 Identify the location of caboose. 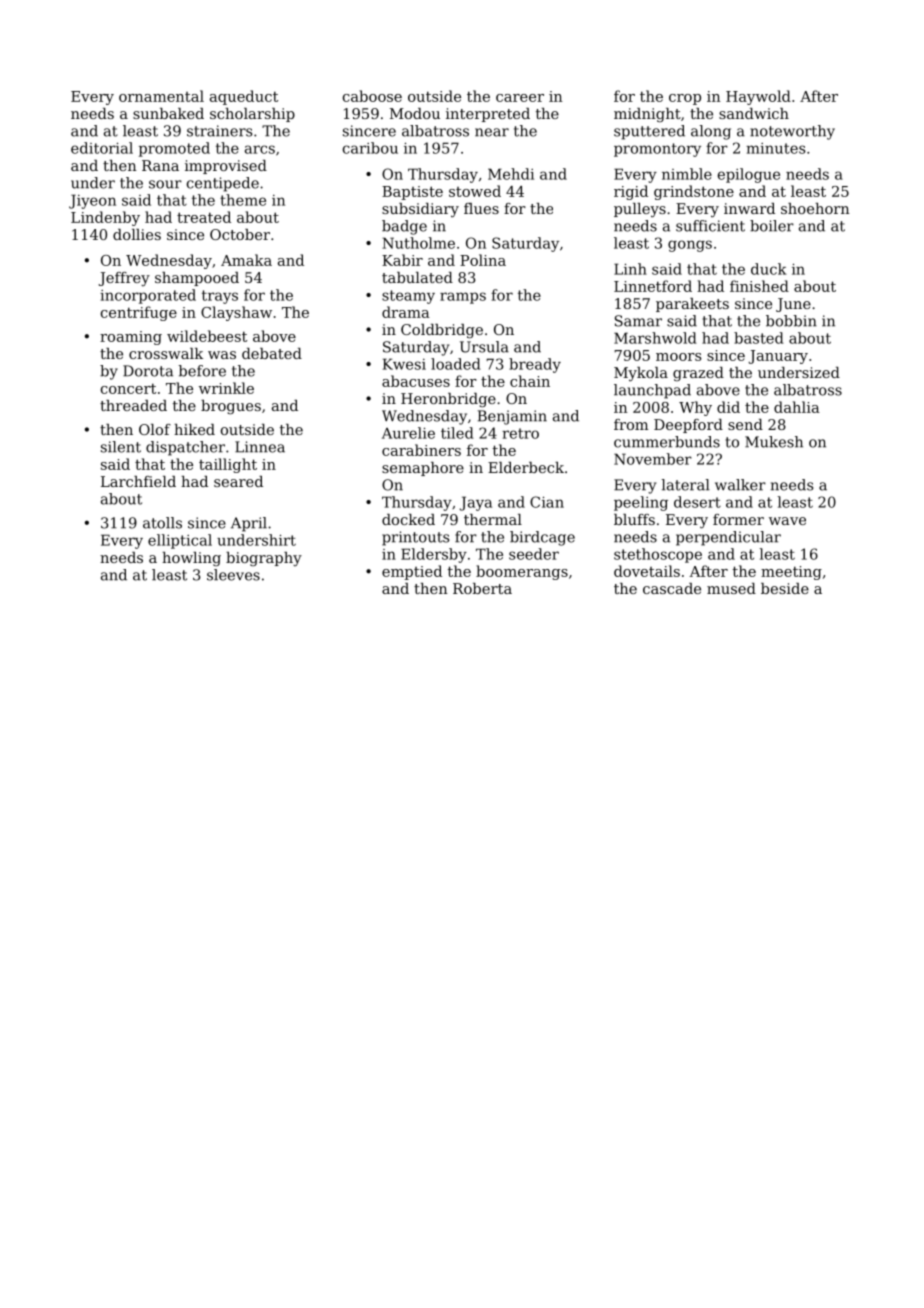
(372, 96).
